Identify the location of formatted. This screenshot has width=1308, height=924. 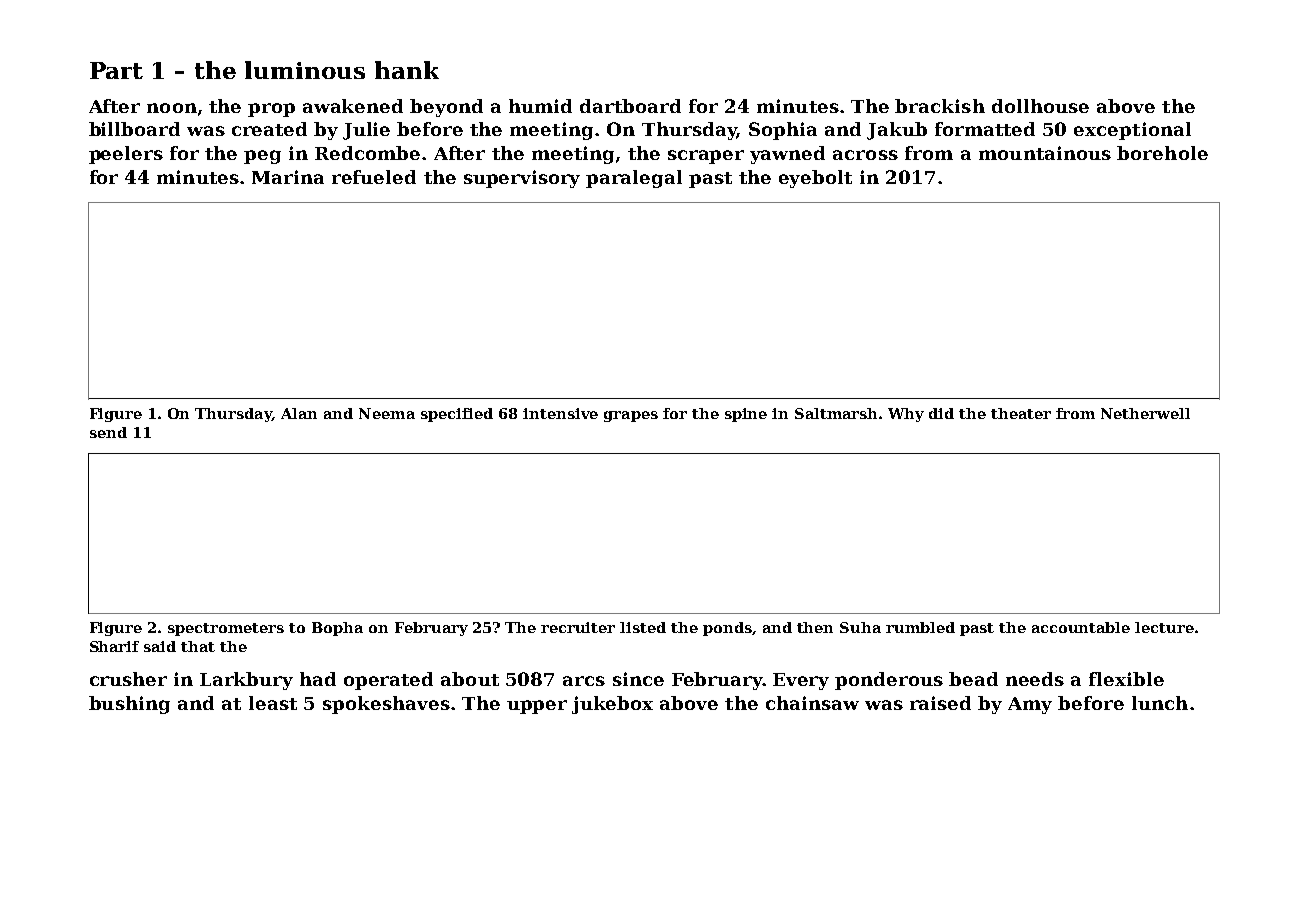
(985, 129).
